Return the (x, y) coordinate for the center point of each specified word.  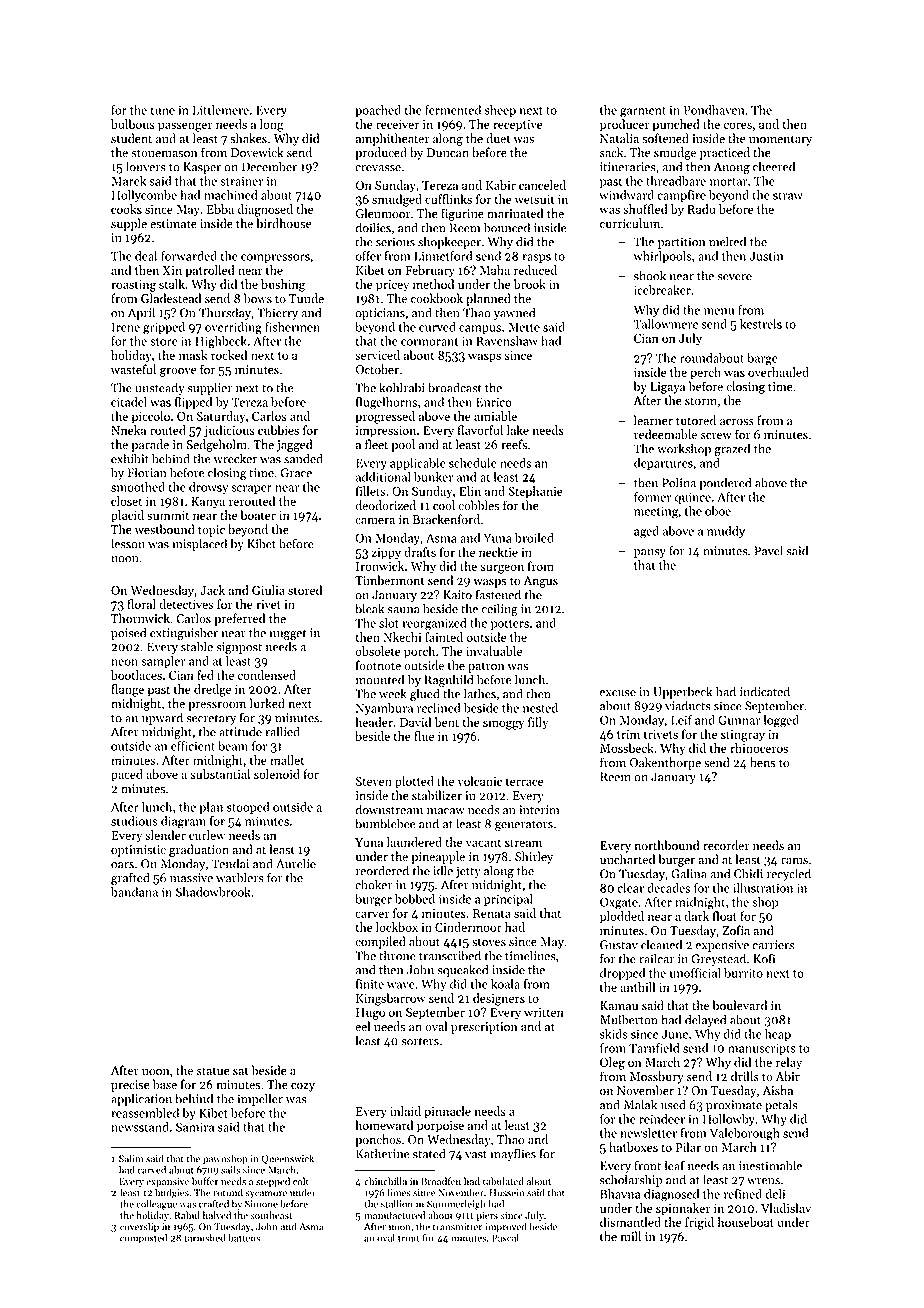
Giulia (268, 590)
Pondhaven (714, 110)
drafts (420, 552)
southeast (271, 1215)
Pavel (768, 550)
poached (378, 111)
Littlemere (221, 110)
